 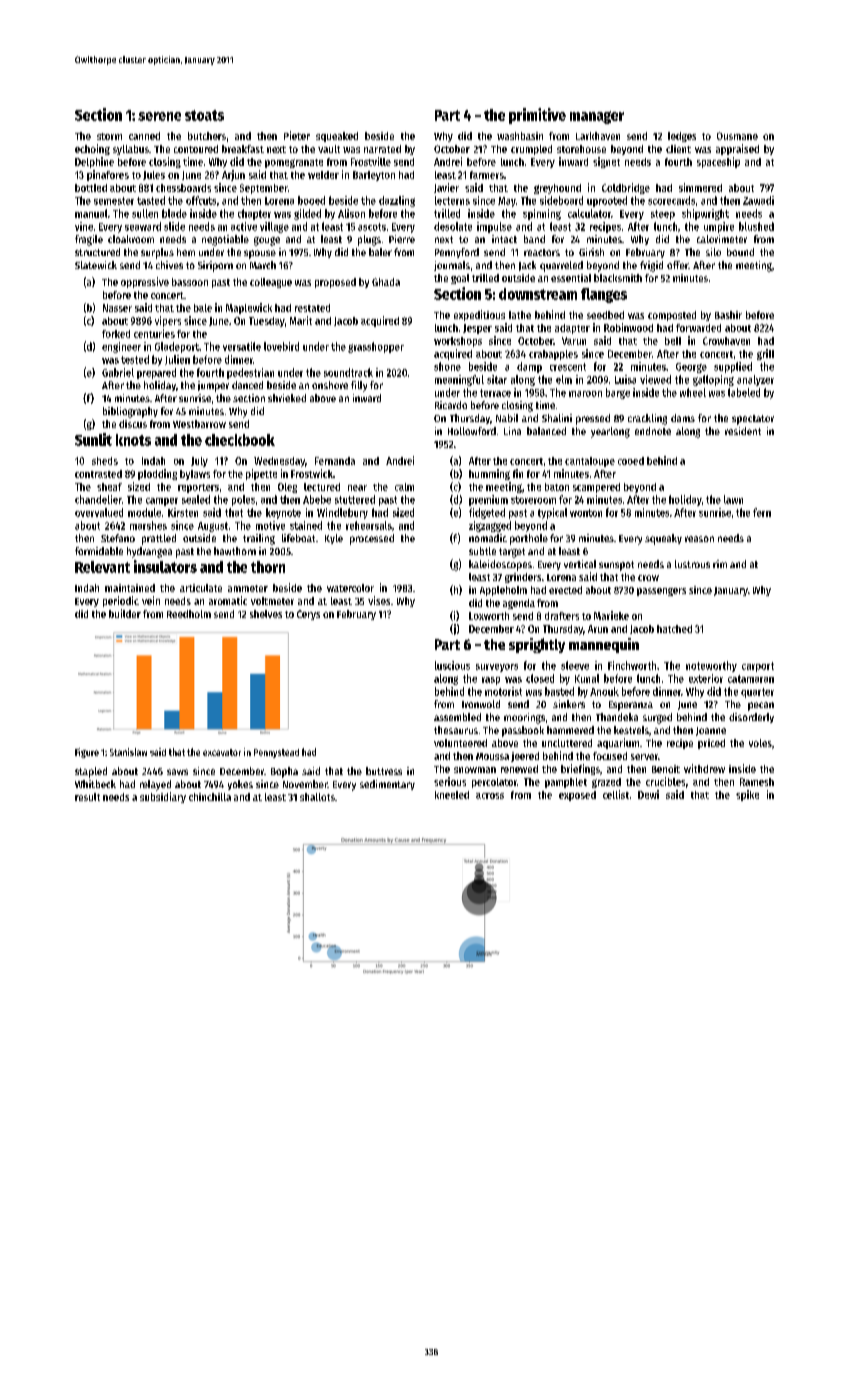 What do you see at coordinates (348, 372) in the document?
I see `soundtrack` at bounding box center [348, 372].
